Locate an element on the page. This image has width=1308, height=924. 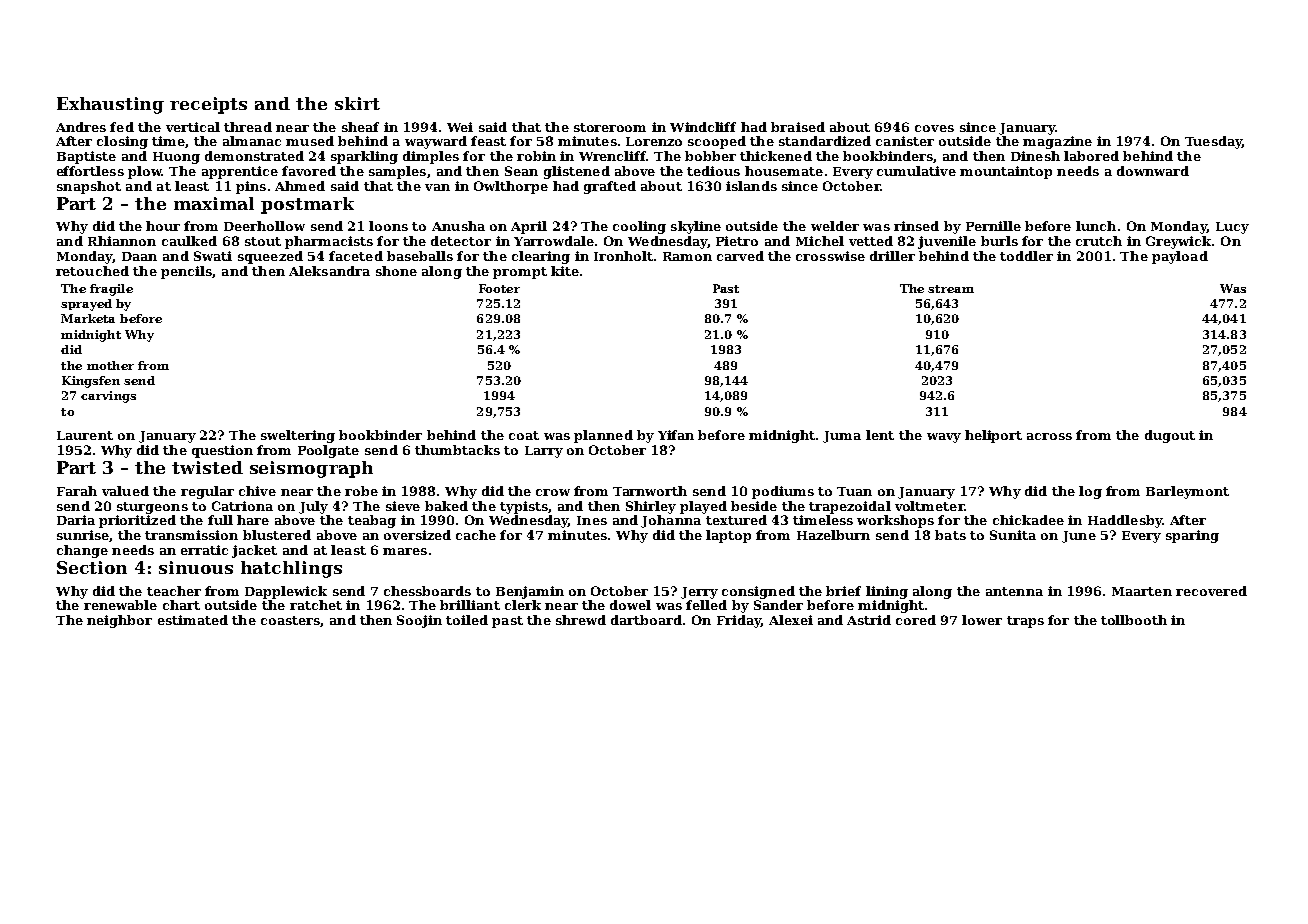
payload is located at coordinates (1180, 257).
